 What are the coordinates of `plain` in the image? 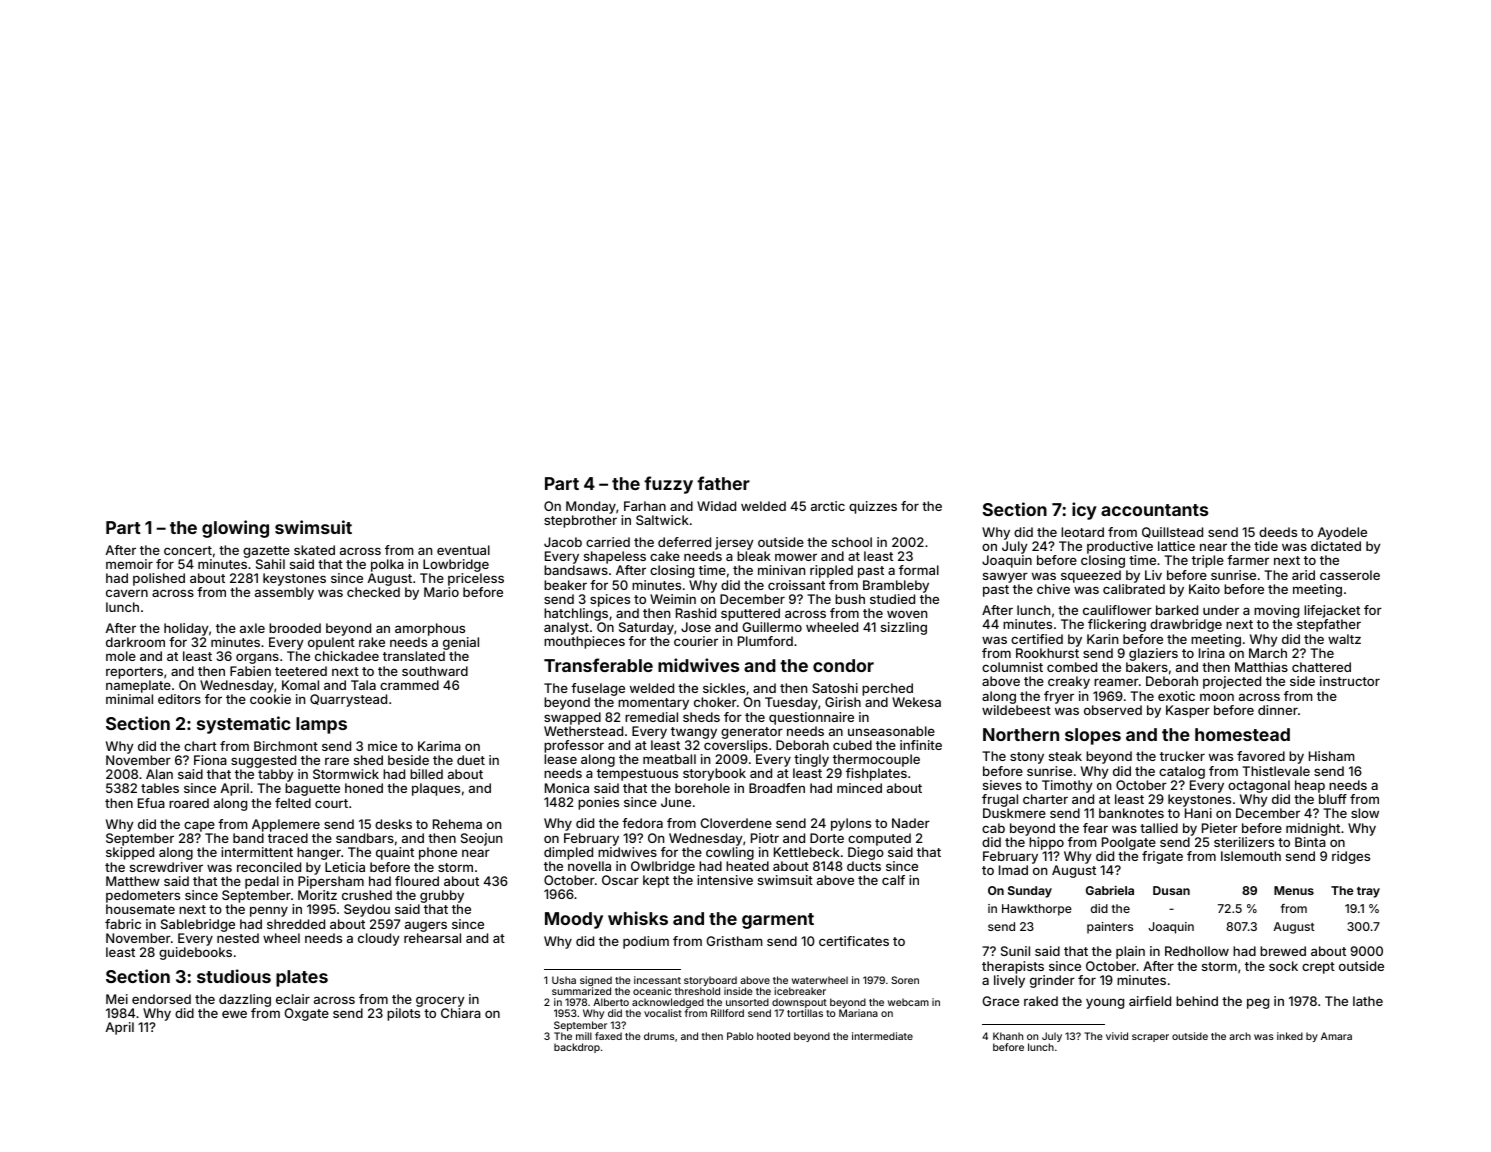 It's located at (1130, 952).
